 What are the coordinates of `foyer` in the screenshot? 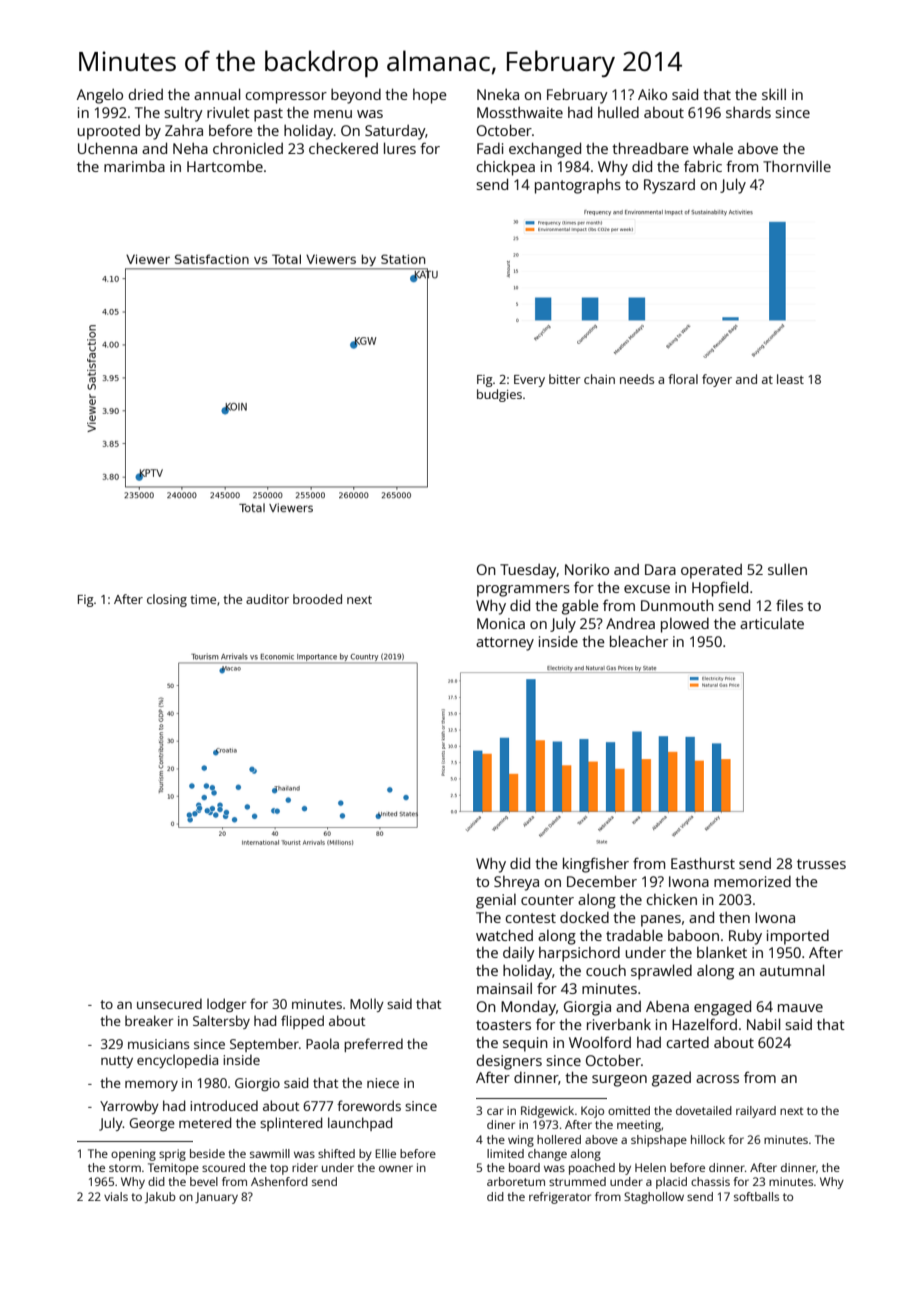 It's located at (717, 380).
